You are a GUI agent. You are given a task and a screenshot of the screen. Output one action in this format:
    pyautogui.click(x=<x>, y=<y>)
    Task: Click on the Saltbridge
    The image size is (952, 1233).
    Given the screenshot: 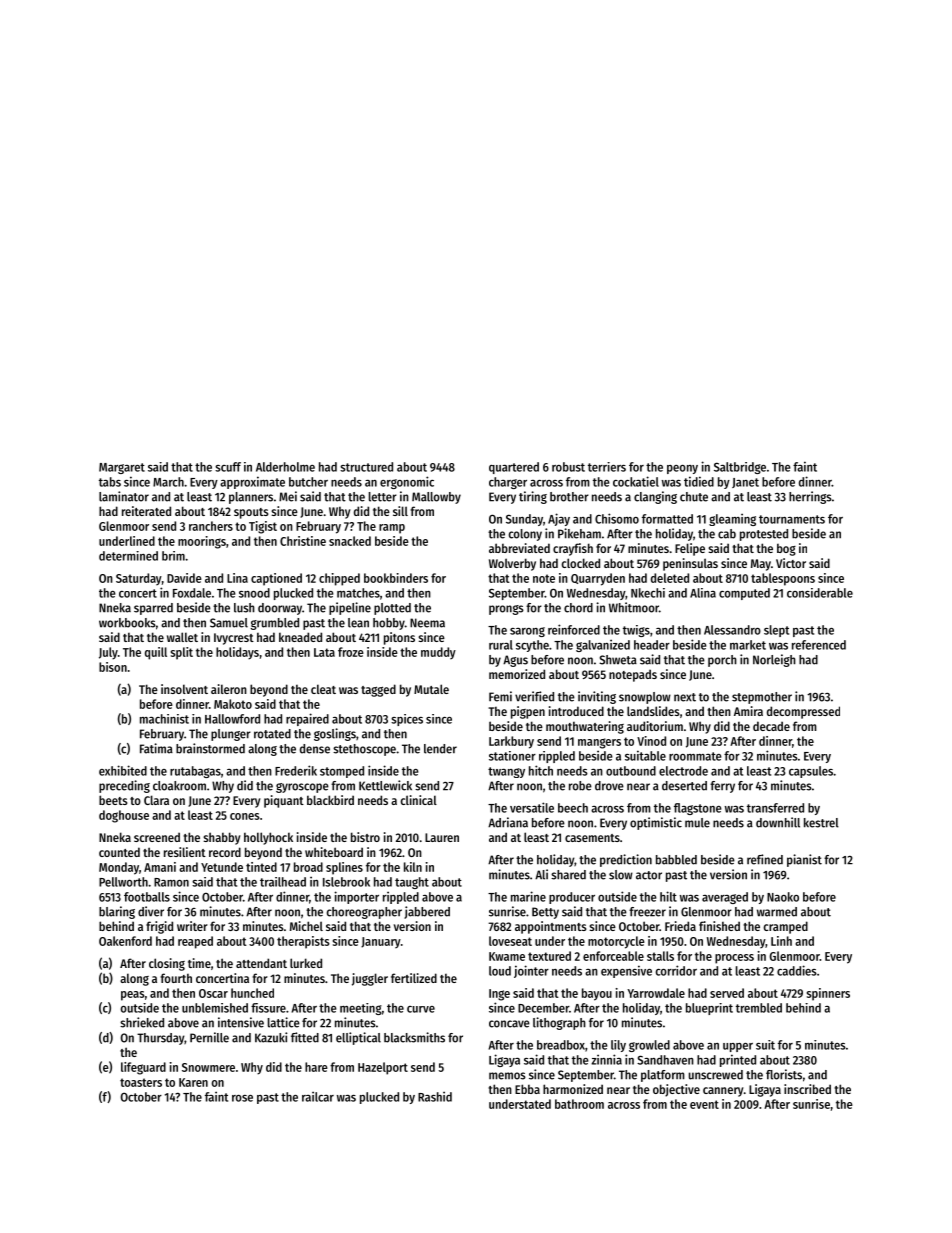 What is the action you would take?
    pyautogui.click(x=740, y=468)
